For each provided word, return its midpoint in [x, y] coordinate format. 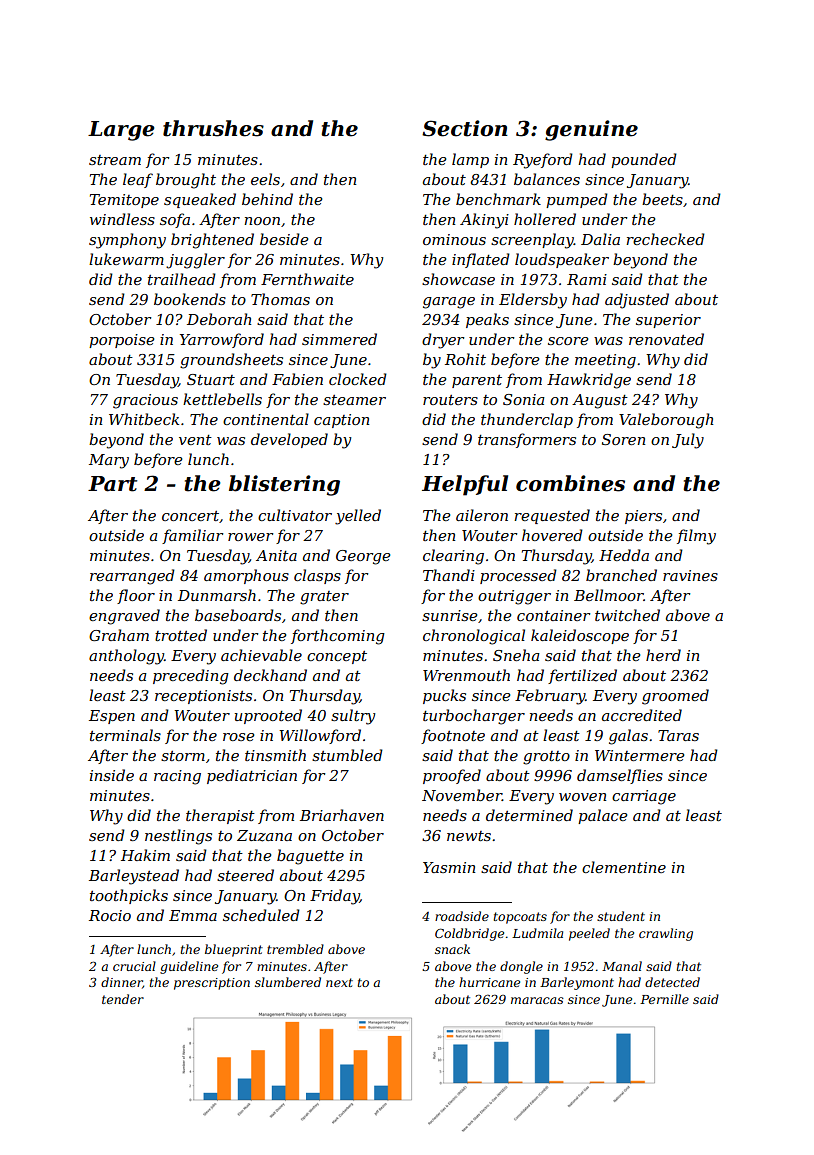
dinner [121, 982]
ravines [690, 575]
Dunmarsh [217, 595]
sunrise [449, 615]
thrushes [213, 128]
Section [465, 128]
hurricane [489, 982]
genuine [591, 130]
